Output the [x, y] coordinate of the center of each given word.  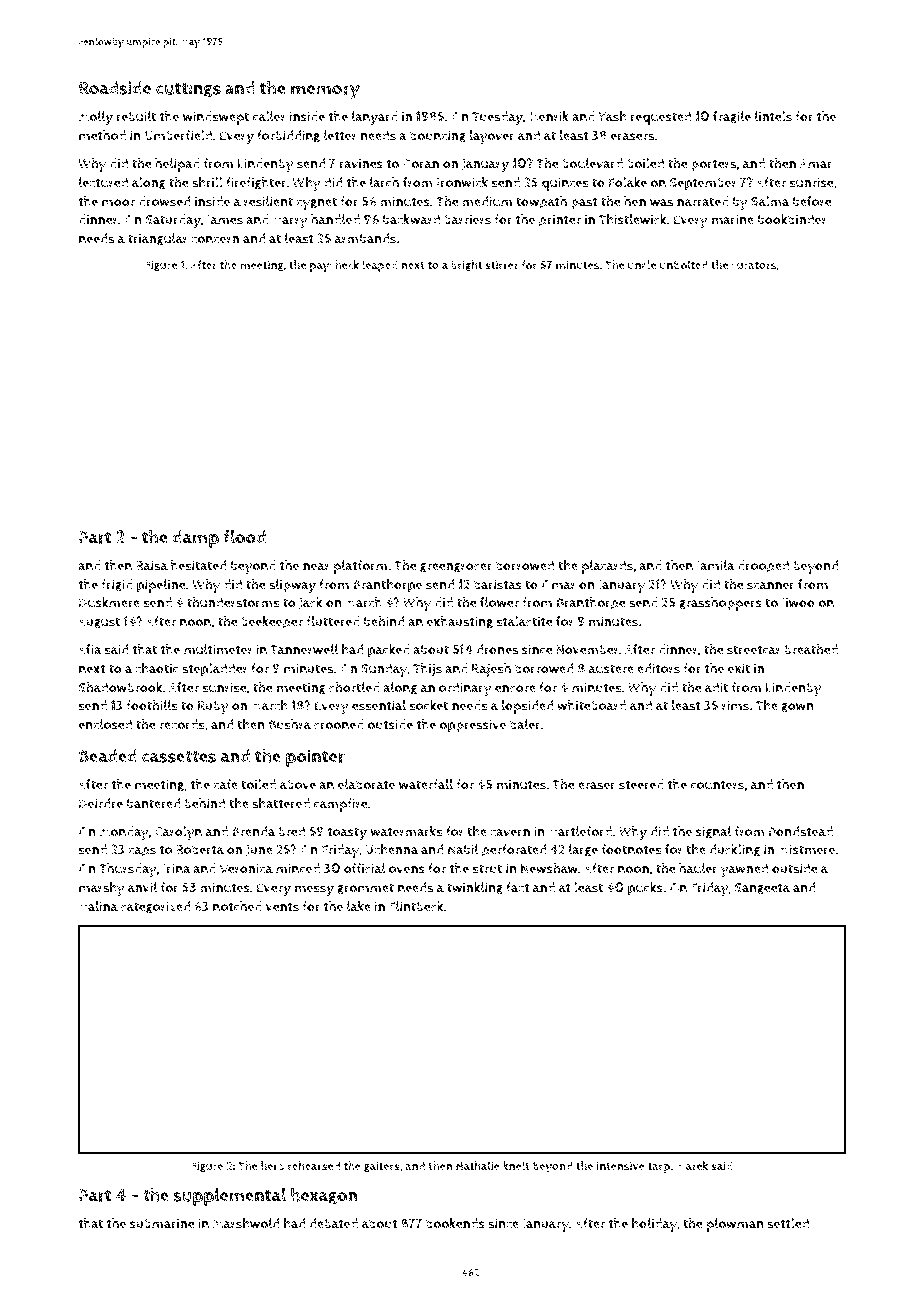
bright [467, 265]
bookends [455, 1223]
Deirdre [101, 803]
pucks [645, 889]
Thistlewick [632, 219]
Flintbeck [416, 906]
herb [272, 1166]
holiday [654, 1225]
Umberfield [178, 135]
